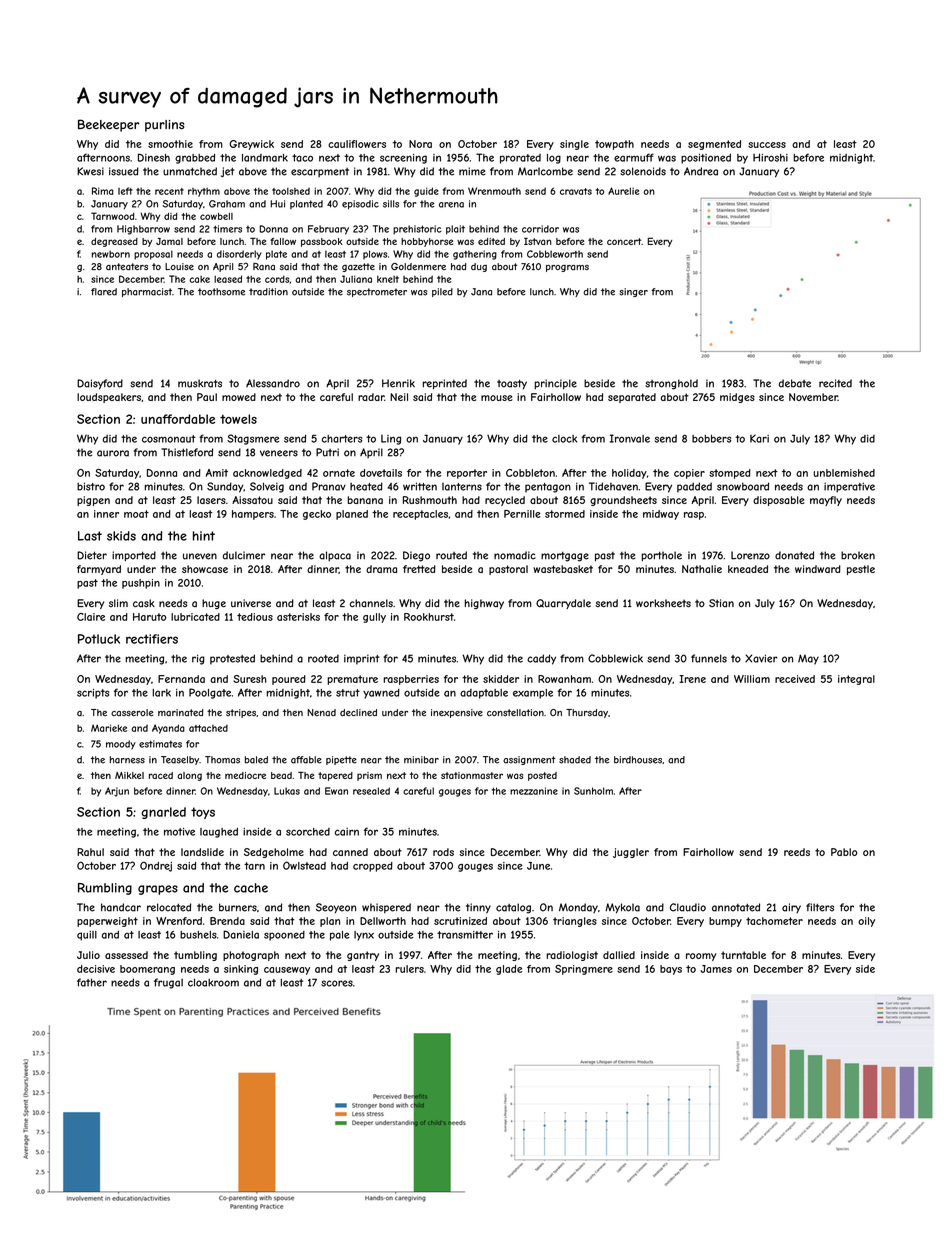 This page has width=952, height=1233. What do you see at coordinates (443, 852) in the page?
I see `rods` at bounding box center [443, 852].
